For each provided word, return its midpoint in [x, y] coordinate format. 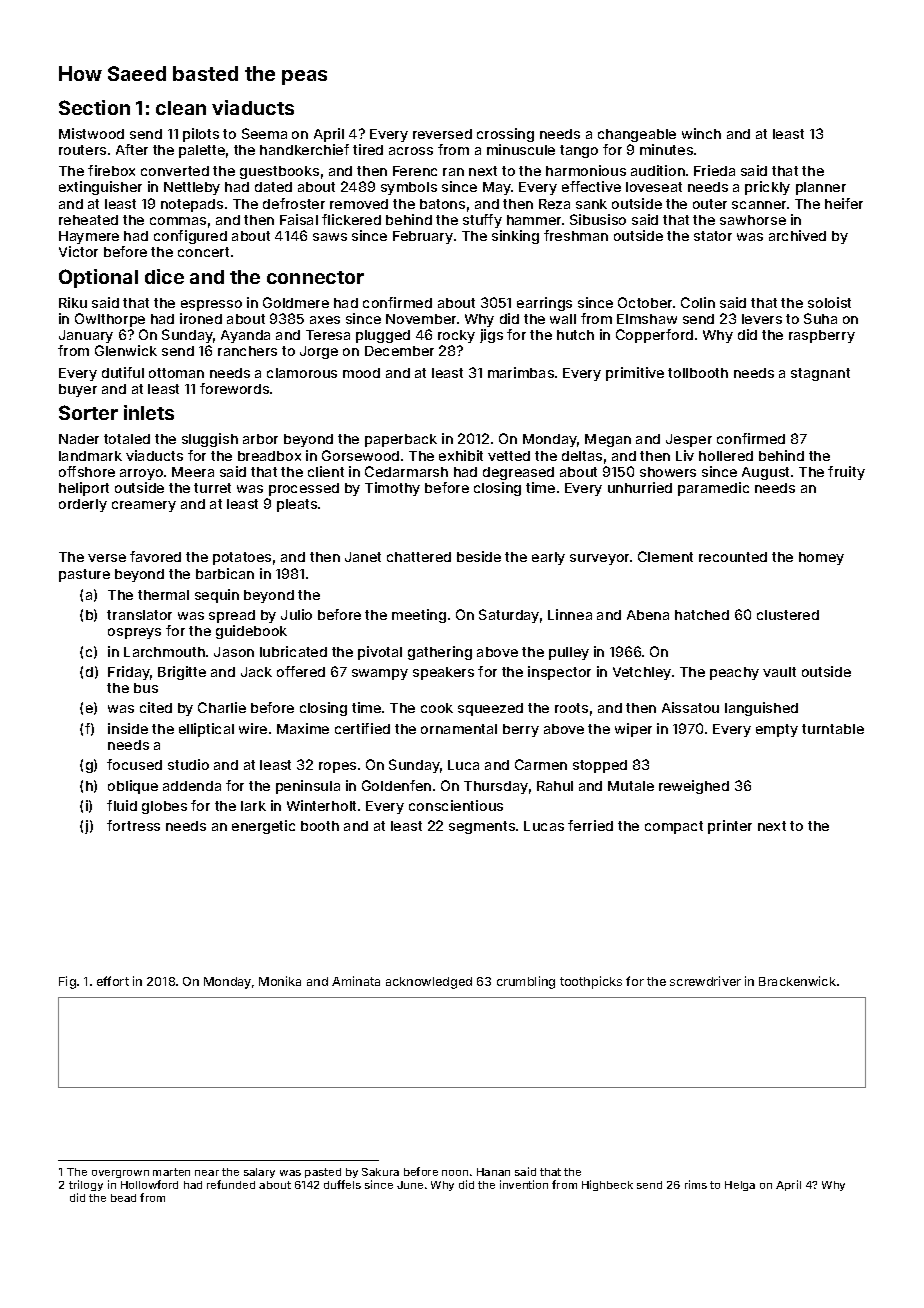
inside [128, 728]
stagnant [820, 374]
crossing [505, 135]
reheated [88, 220]
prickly [767, 188]
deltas [582, 456]
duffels [342, 1184]
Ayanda [245, 336]
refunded [231, 1184]
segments [482, 827]
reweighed [694, 787]
